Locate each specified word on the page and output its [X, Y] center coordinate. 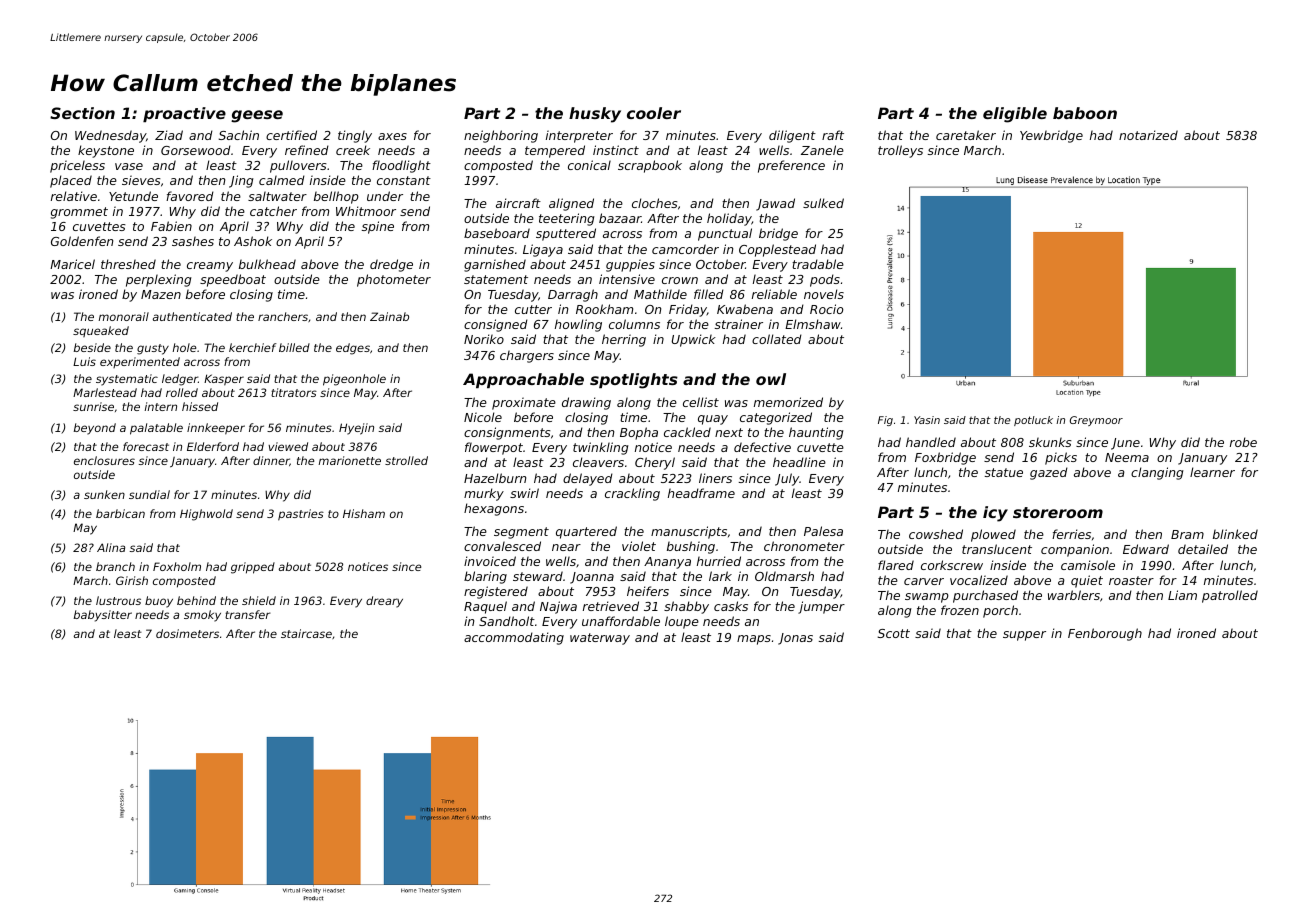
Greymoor [1096, 421]
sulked [823, 203]
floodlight [401, 166]
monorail [124, 316]
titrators [294, 392]
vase [129, 166]
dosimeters [187, 633]
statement [496, 279]
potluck [1033, 421]
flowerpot [494, 448]
